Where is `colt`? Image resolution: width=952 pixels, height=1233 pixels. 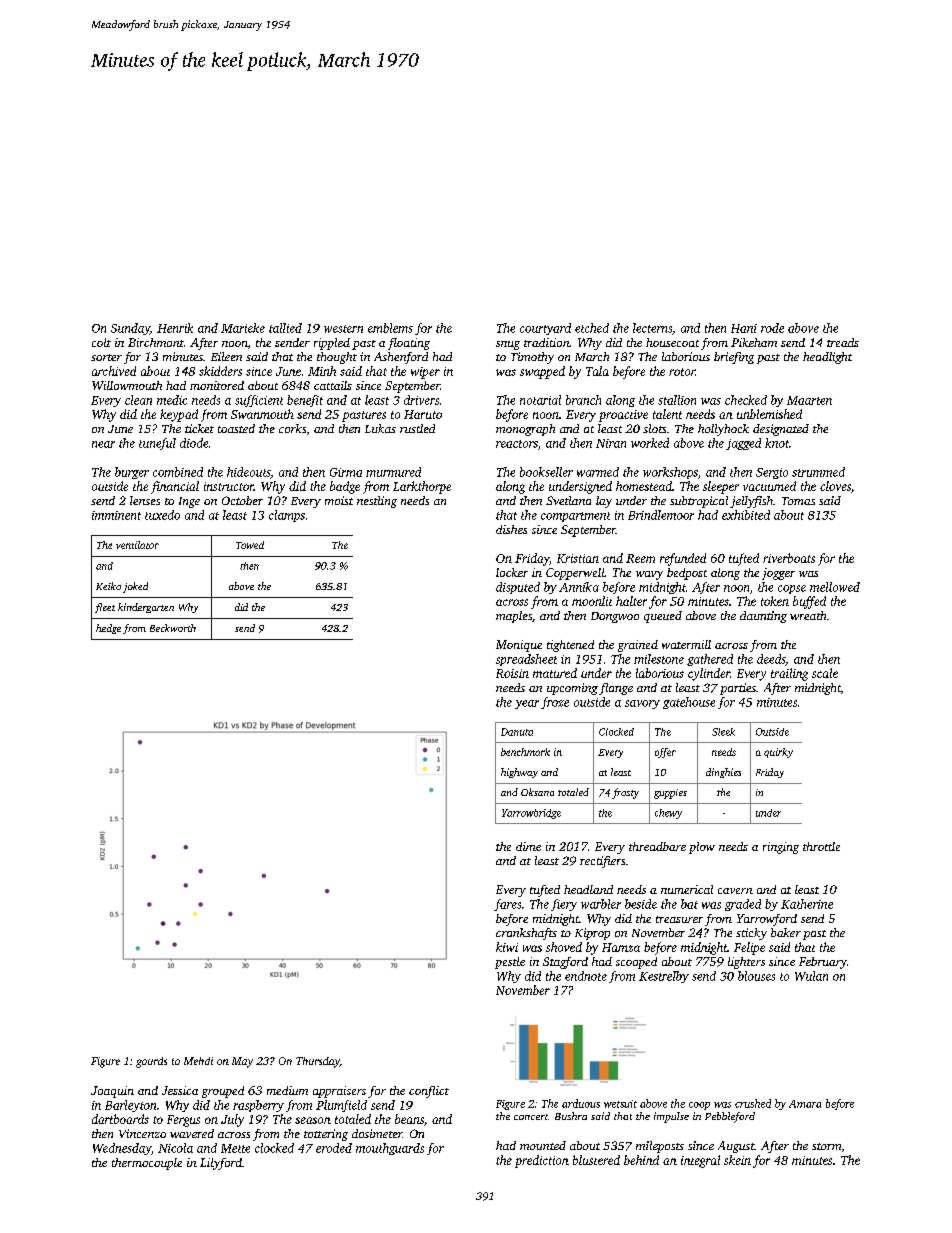
colt is located at coordinates (101, 342).
